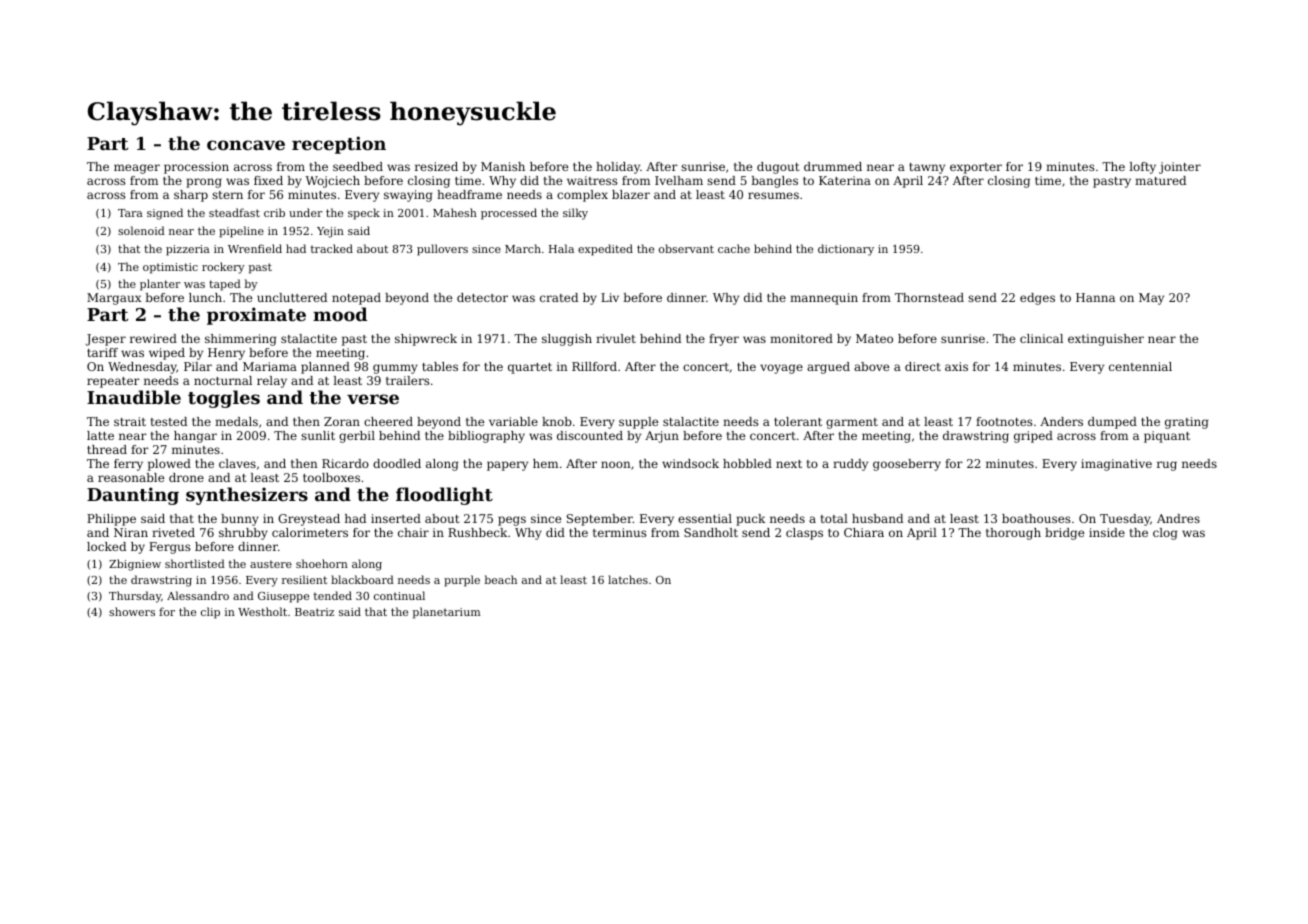  I want to click on Rillford, so click(594, 366).
